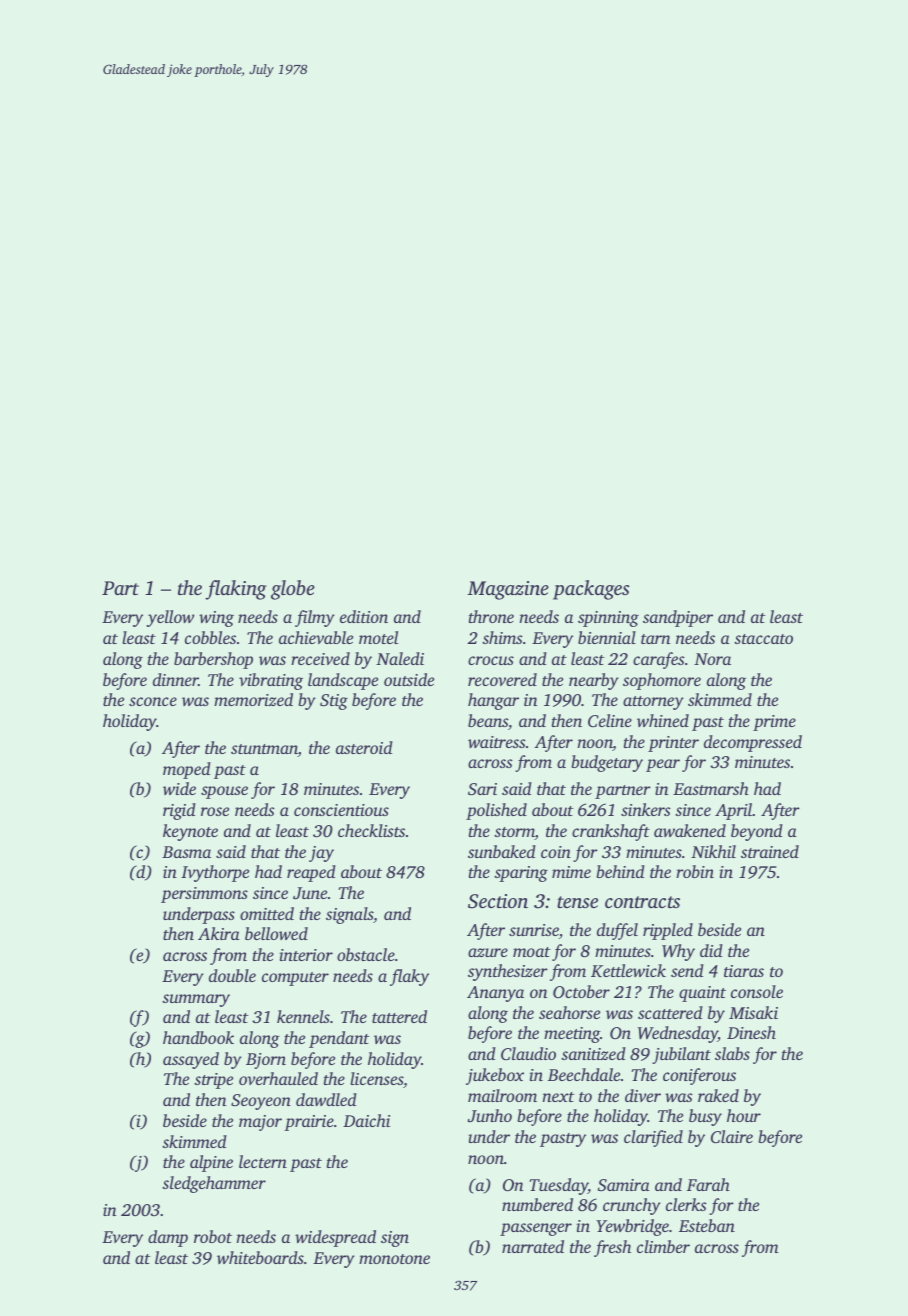 The image size is (908, 1316). What do you see at coordinates (366, 1120) in the page?
I see `Daichi` at bounding box center [366, 1120].
